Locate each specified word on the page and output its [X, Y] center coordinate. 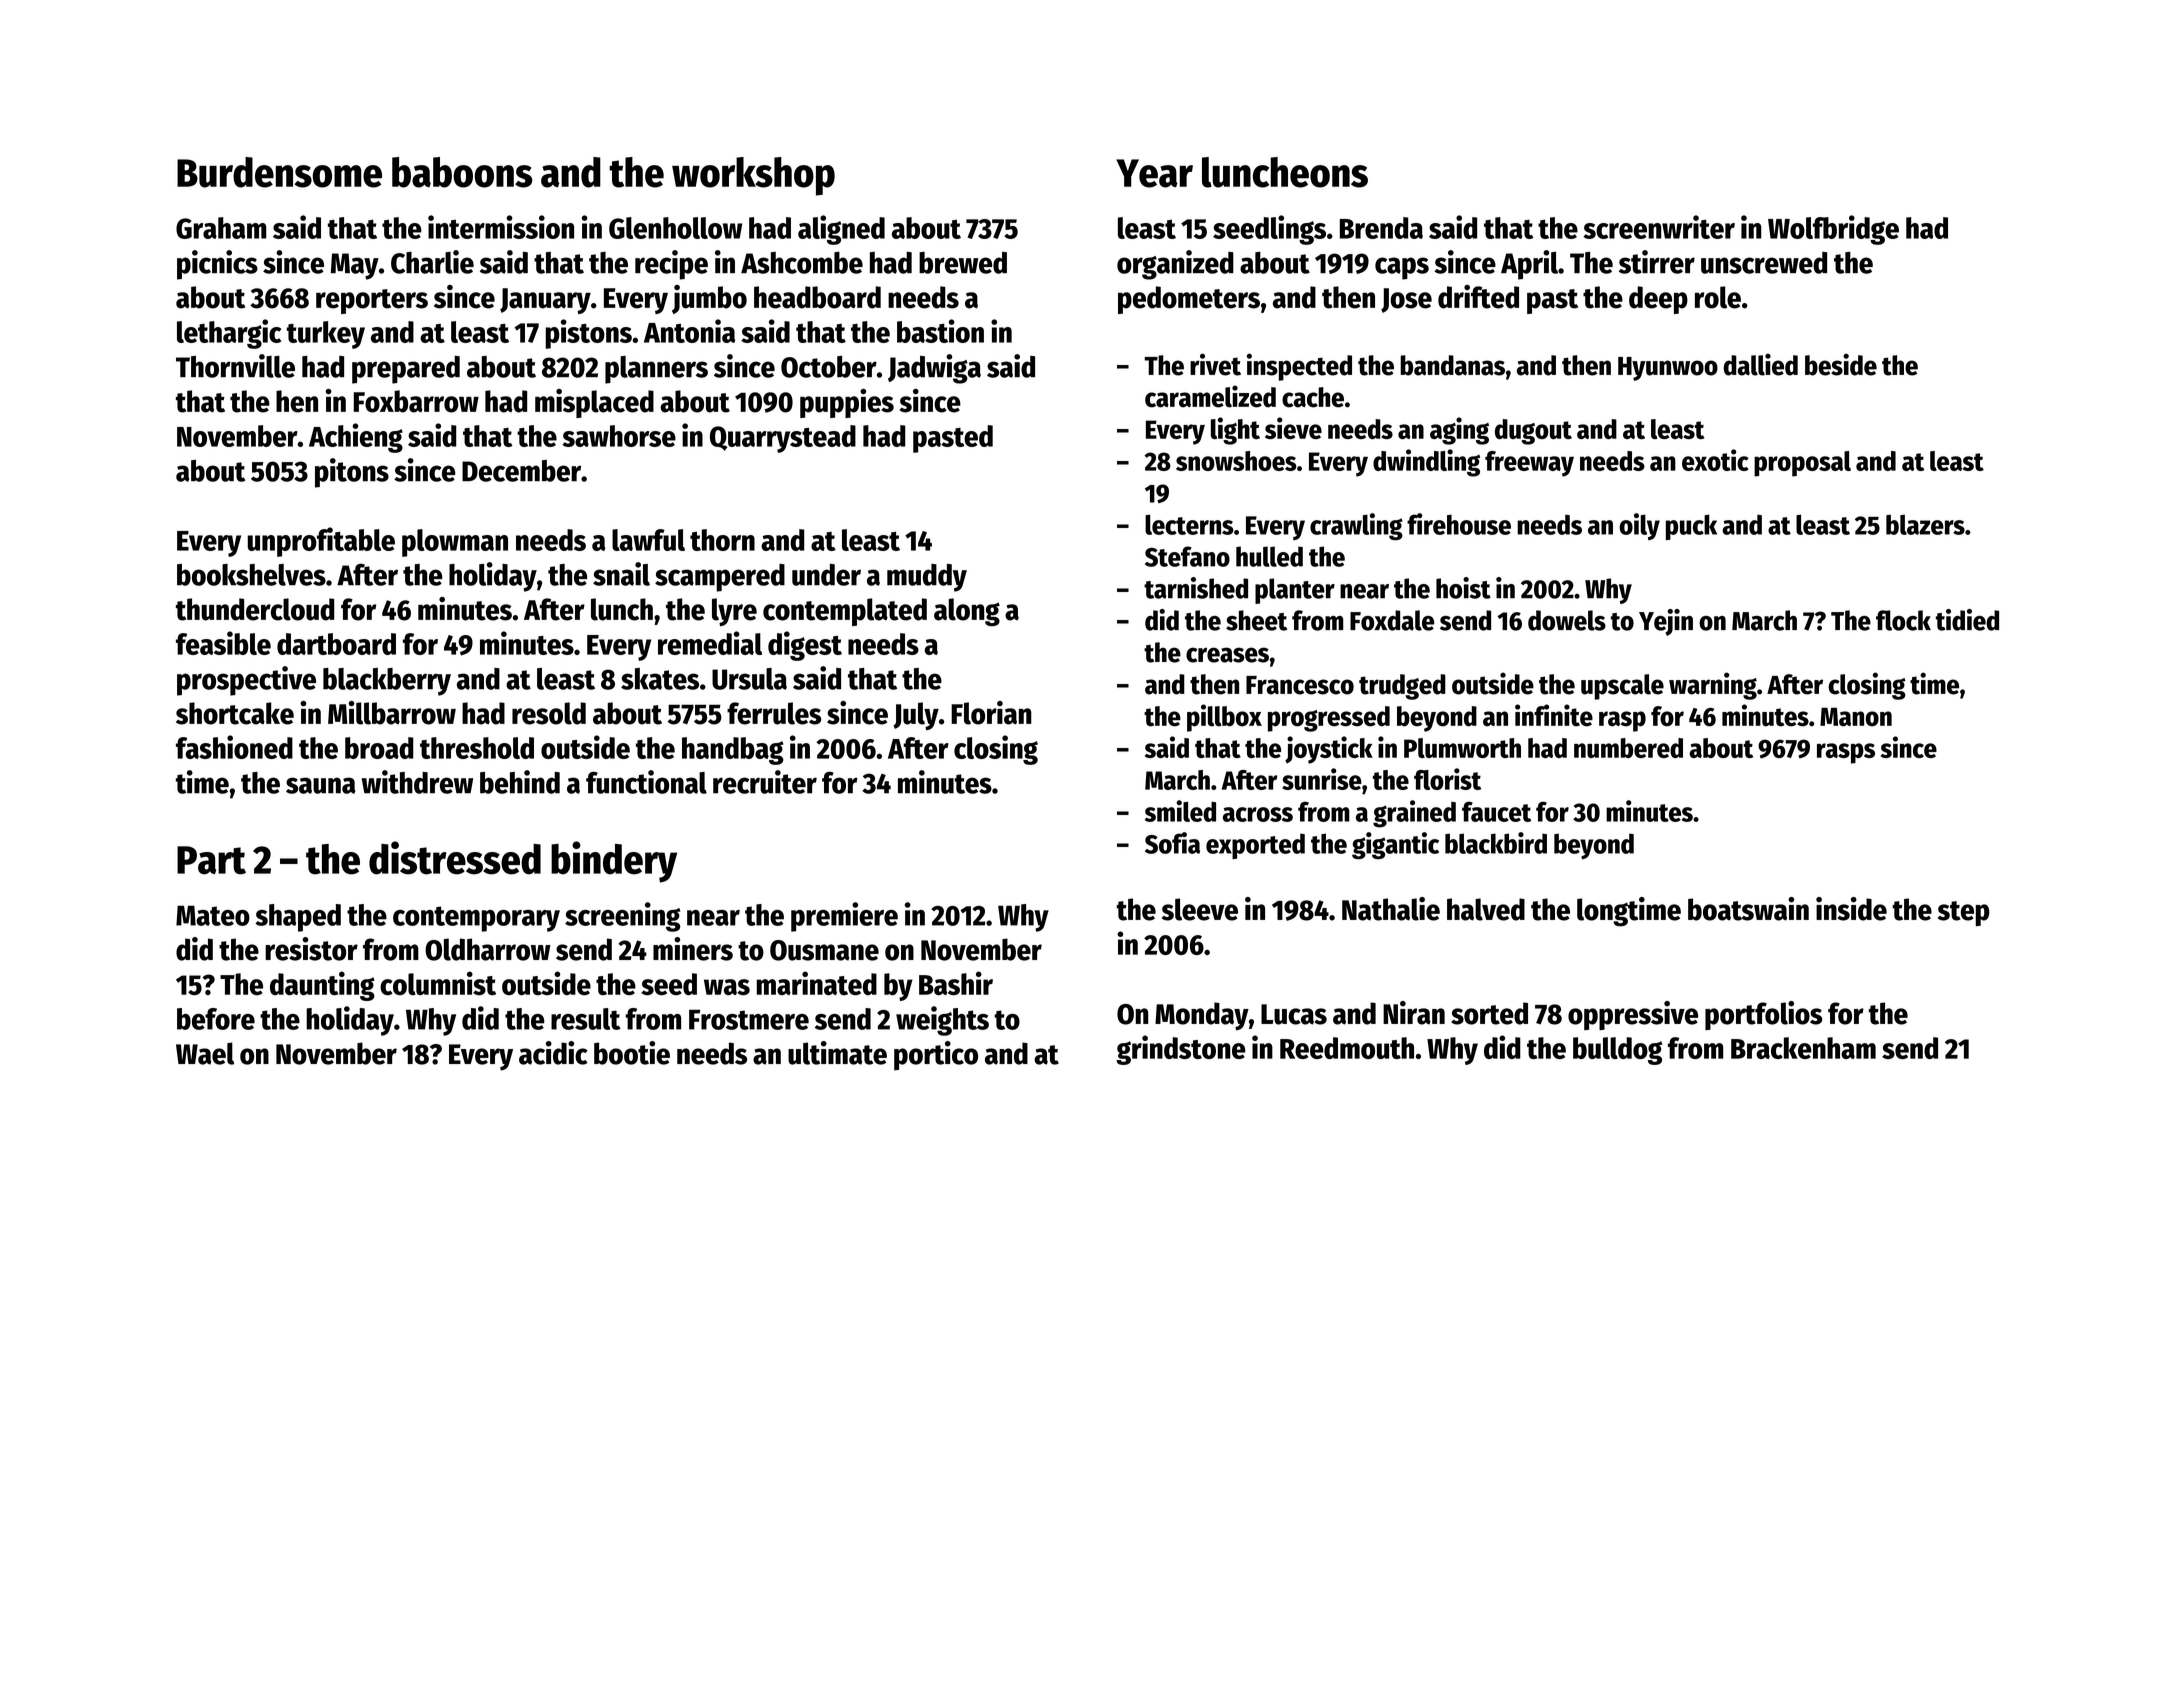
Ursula [749, 679]
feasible [223, 643]
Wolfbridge [1833, 230]
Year [1154, 173]
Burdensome [279, 172]
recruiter [765, 782]
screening [622, 917]
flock [1903, 620]
